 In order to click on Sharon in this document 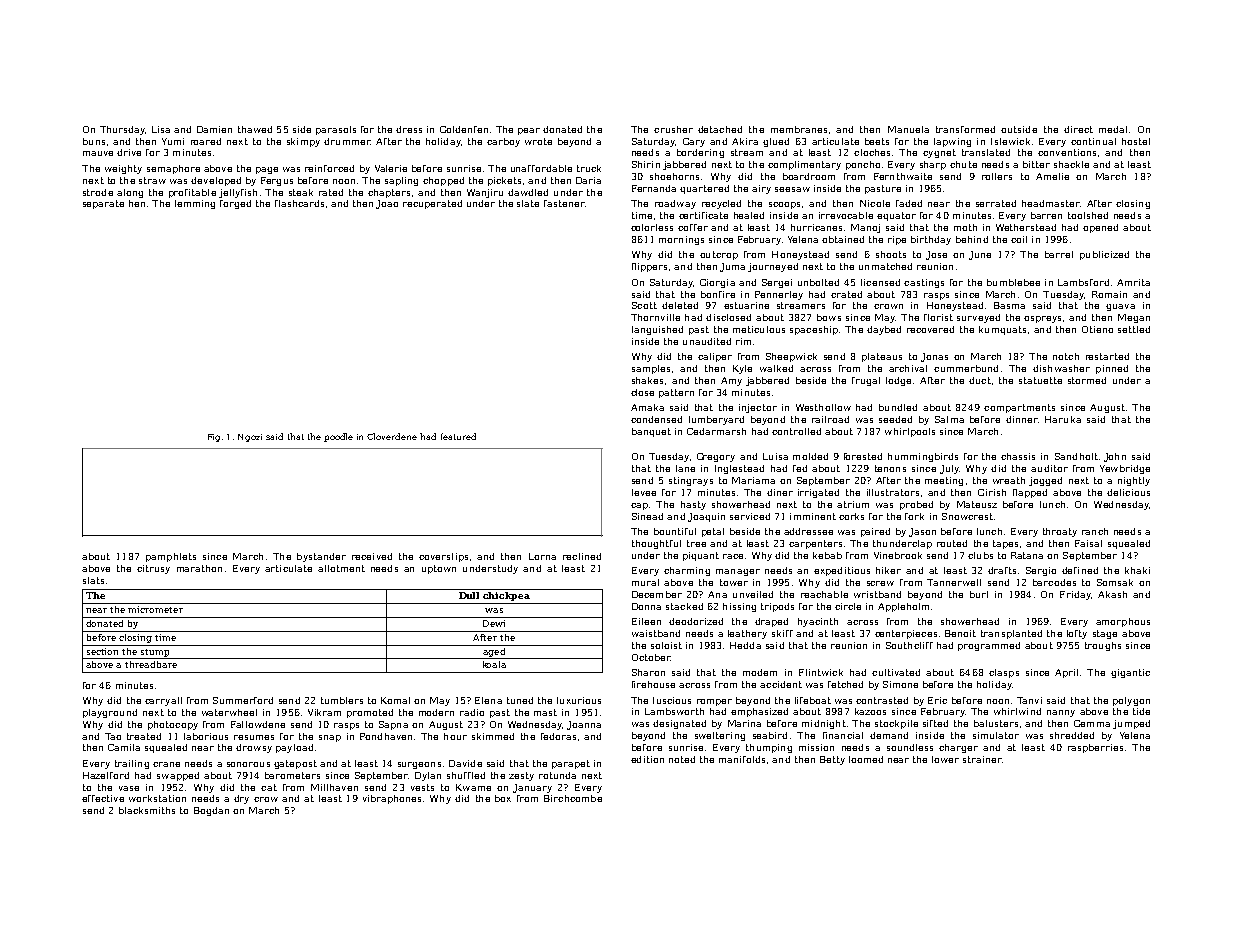, I will do `click(648, 672)`.
